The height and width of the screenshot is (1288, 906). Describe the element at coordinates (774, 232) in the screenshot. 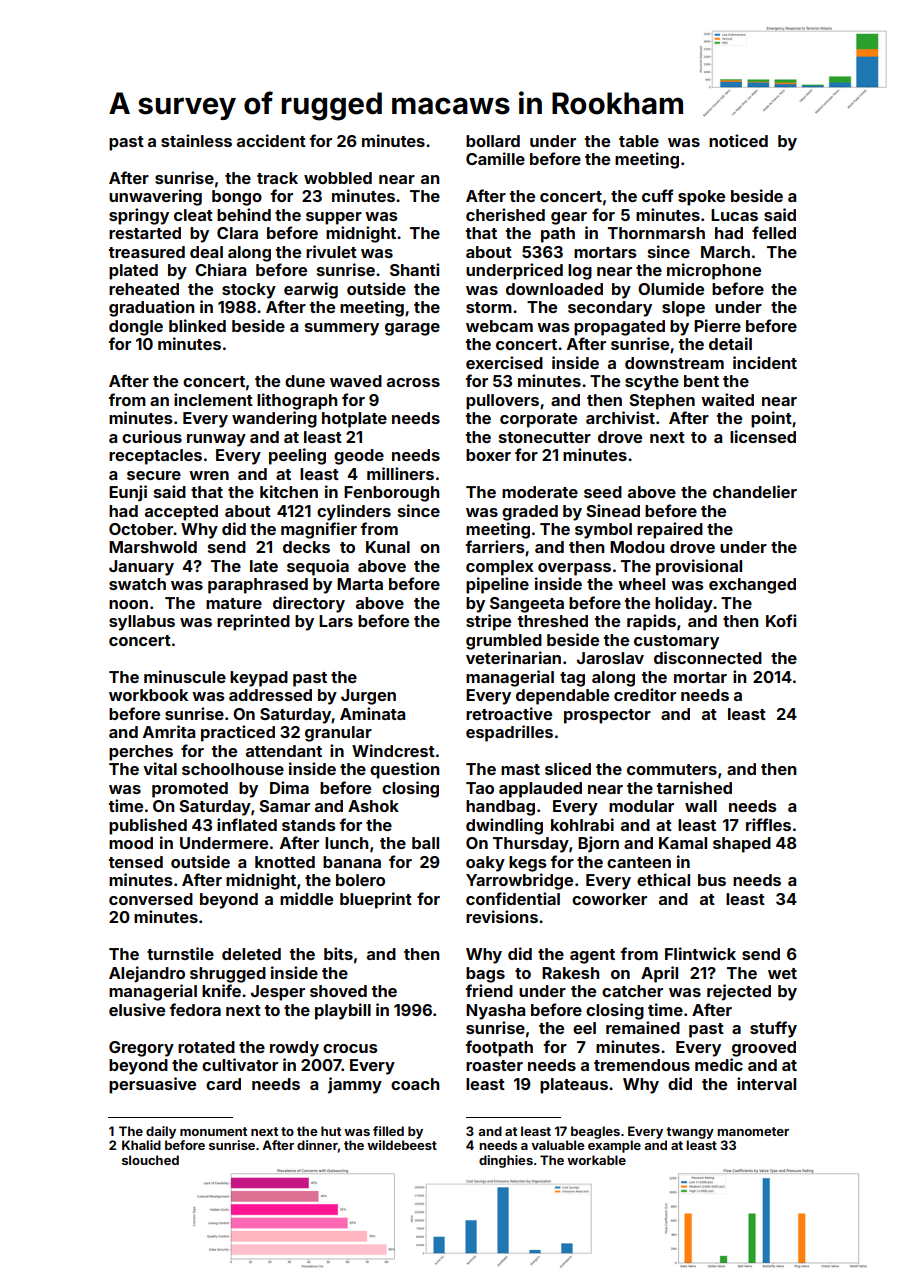

I see `felled` at that location.
